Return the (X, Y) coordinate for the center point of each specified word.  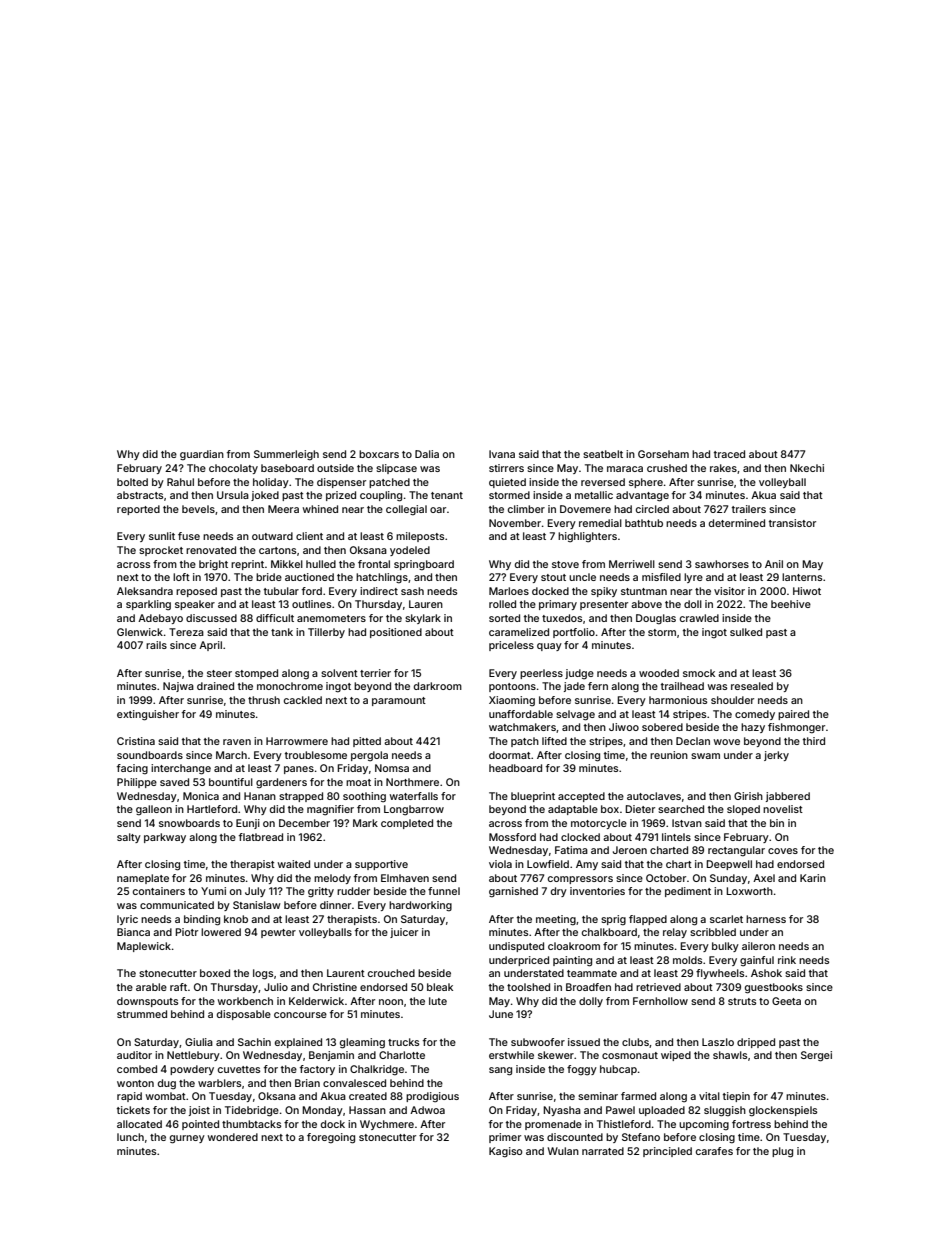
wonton (135, 1083)
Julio (276, 987)
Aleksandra (145, 591)
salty (129, 838)
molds (687, 960)
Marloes (509, 591)
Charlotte (402, 1055)
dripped (756, 1043)
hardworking (420, 906)
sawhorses (722, 564)
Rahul (180, 482)
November (515, 523)
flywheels (720, 974)
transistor (792, 523)
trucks (403, 1042)
